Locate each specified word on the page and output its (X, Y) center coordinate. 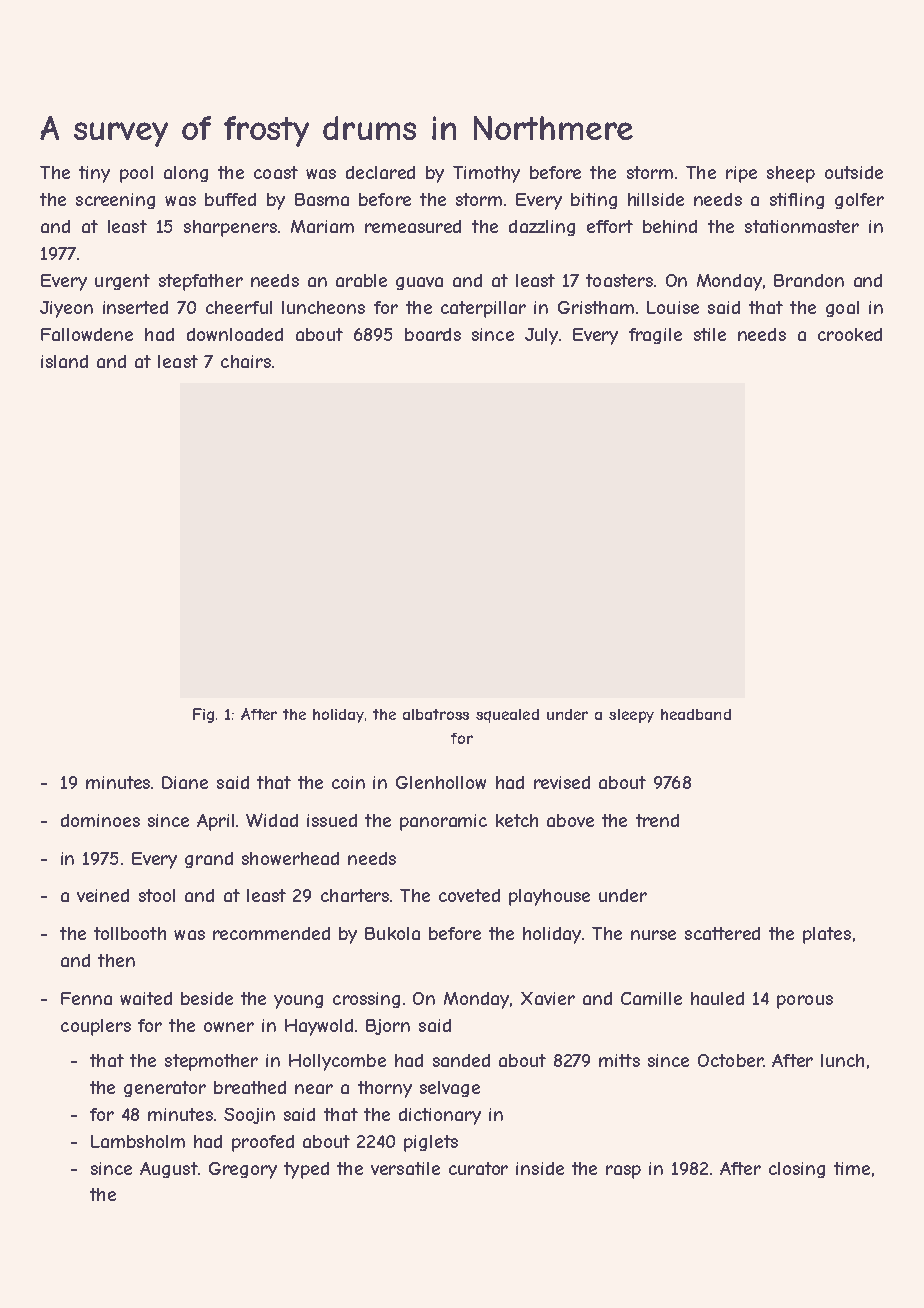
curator (478, 1168)
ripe (741, 174)
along (186, 174)
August (168, 1170)
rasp (623, 1172)
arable (361, 280)
